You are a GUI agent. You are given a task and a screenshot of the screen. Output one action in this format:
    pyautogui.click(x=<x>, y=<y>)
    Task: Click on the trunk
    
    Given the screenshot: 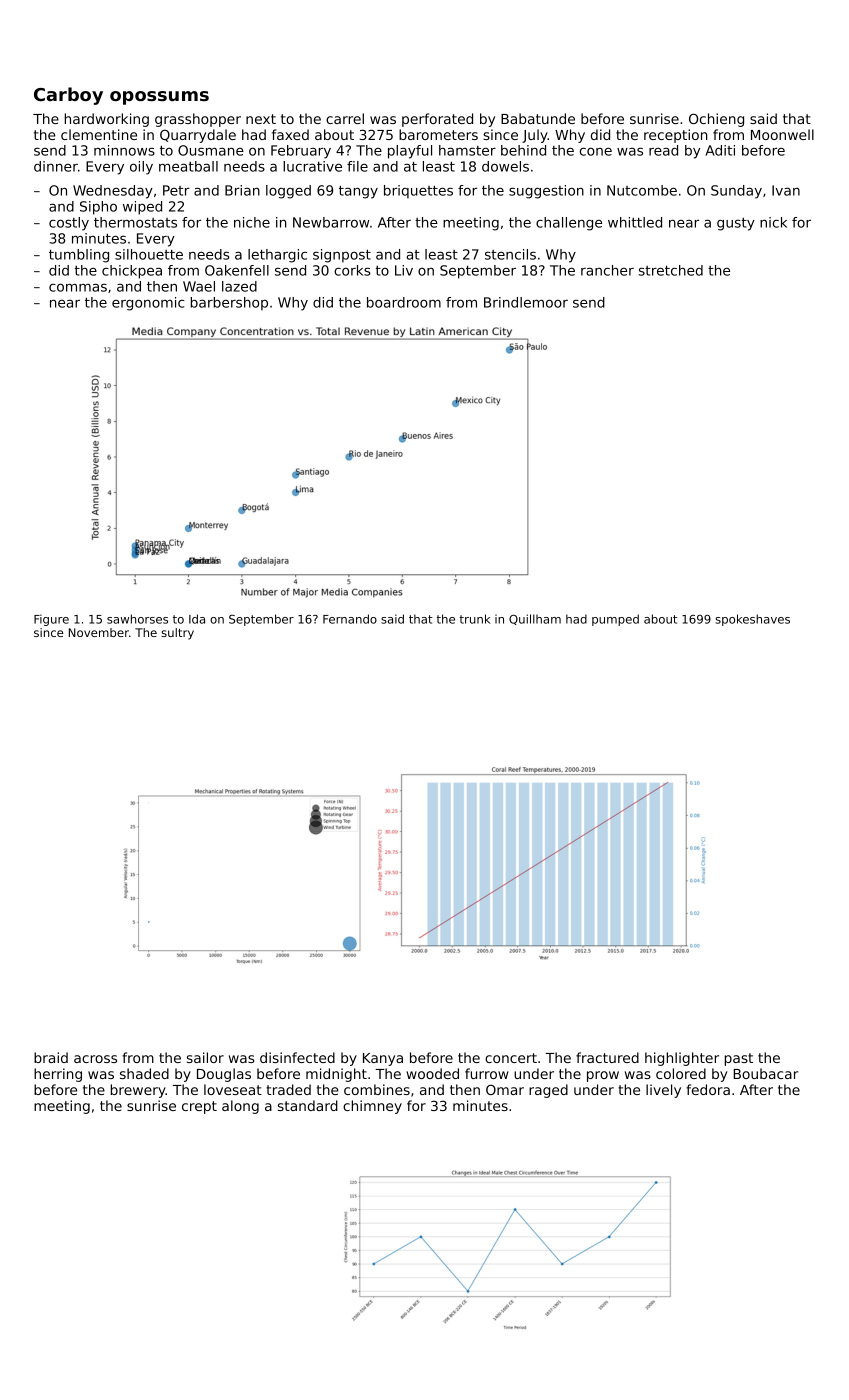 What is the action you would take?
    pyautogui.click(x=474, y=619)
